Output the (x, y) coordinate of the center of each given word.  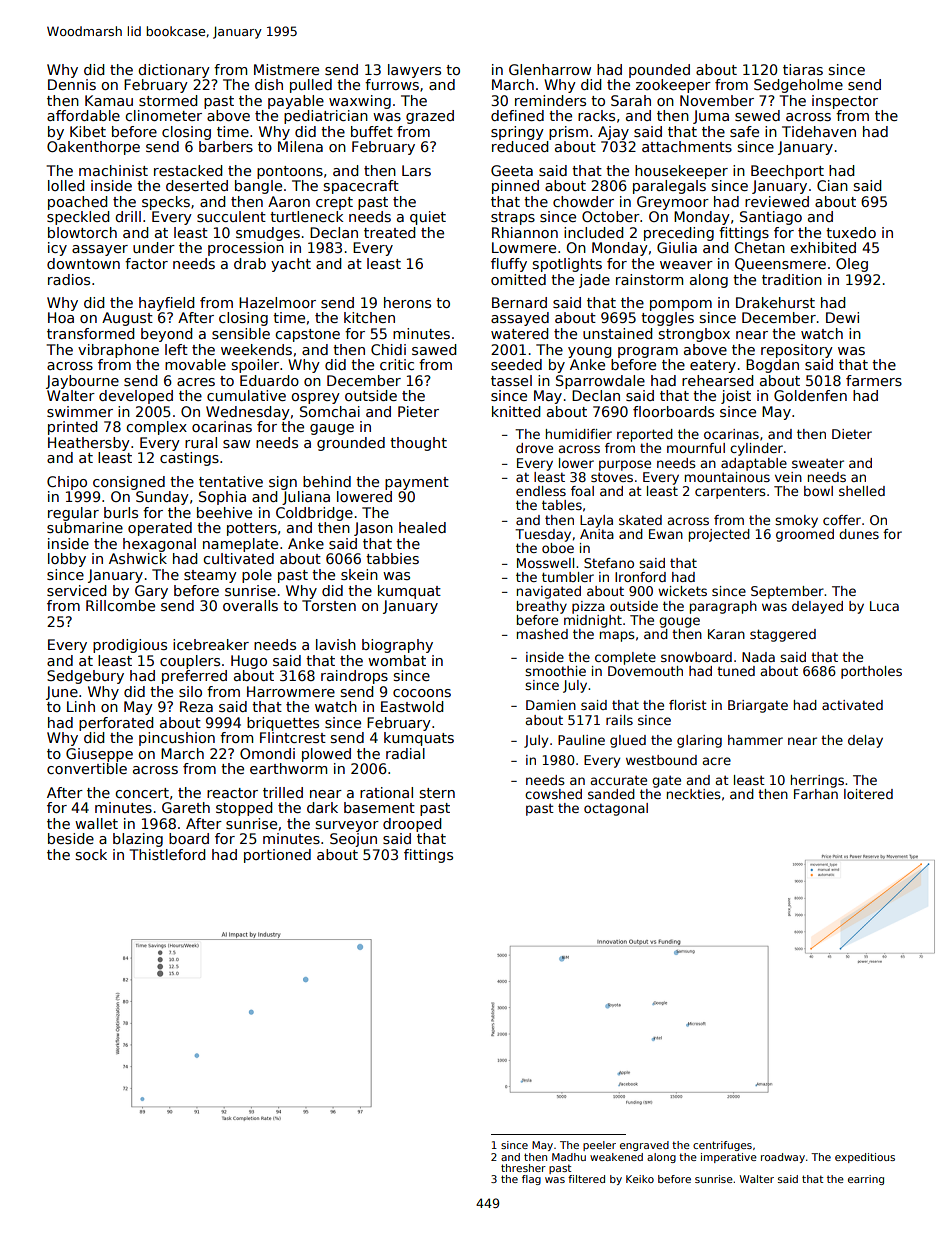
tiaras (803, 69)
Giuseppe (99, 755)
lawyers (414, 71)
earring (866, 1180)
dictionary (174, 71)
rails (619, 720)
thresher (523, 1168)
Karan (726, 634)
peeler (599, 1146)
